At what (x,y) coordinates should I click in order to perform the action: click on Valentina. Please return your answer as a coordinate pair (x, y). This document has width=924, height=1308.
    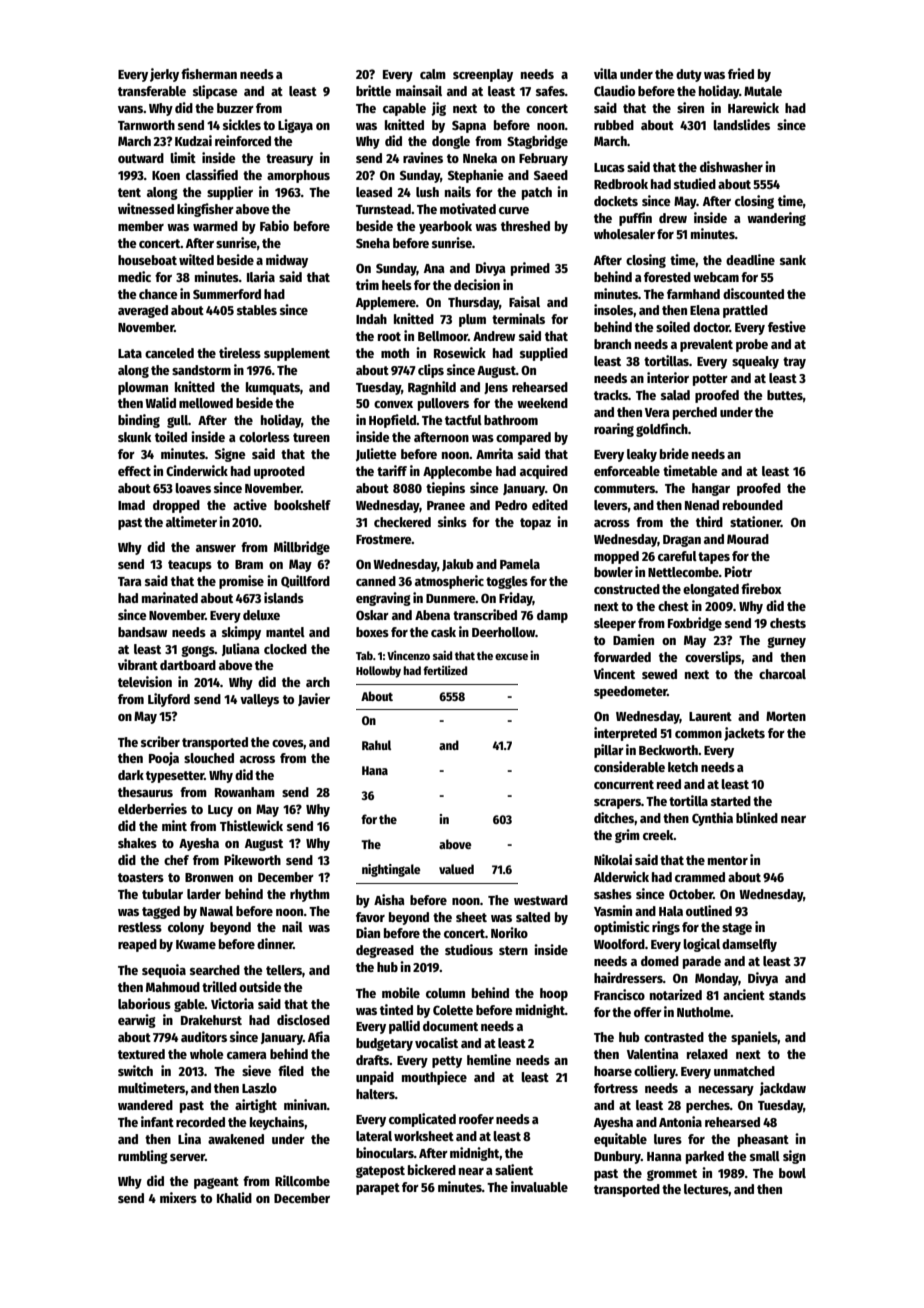
    Looking at the image, I should click on (653, 1053).
